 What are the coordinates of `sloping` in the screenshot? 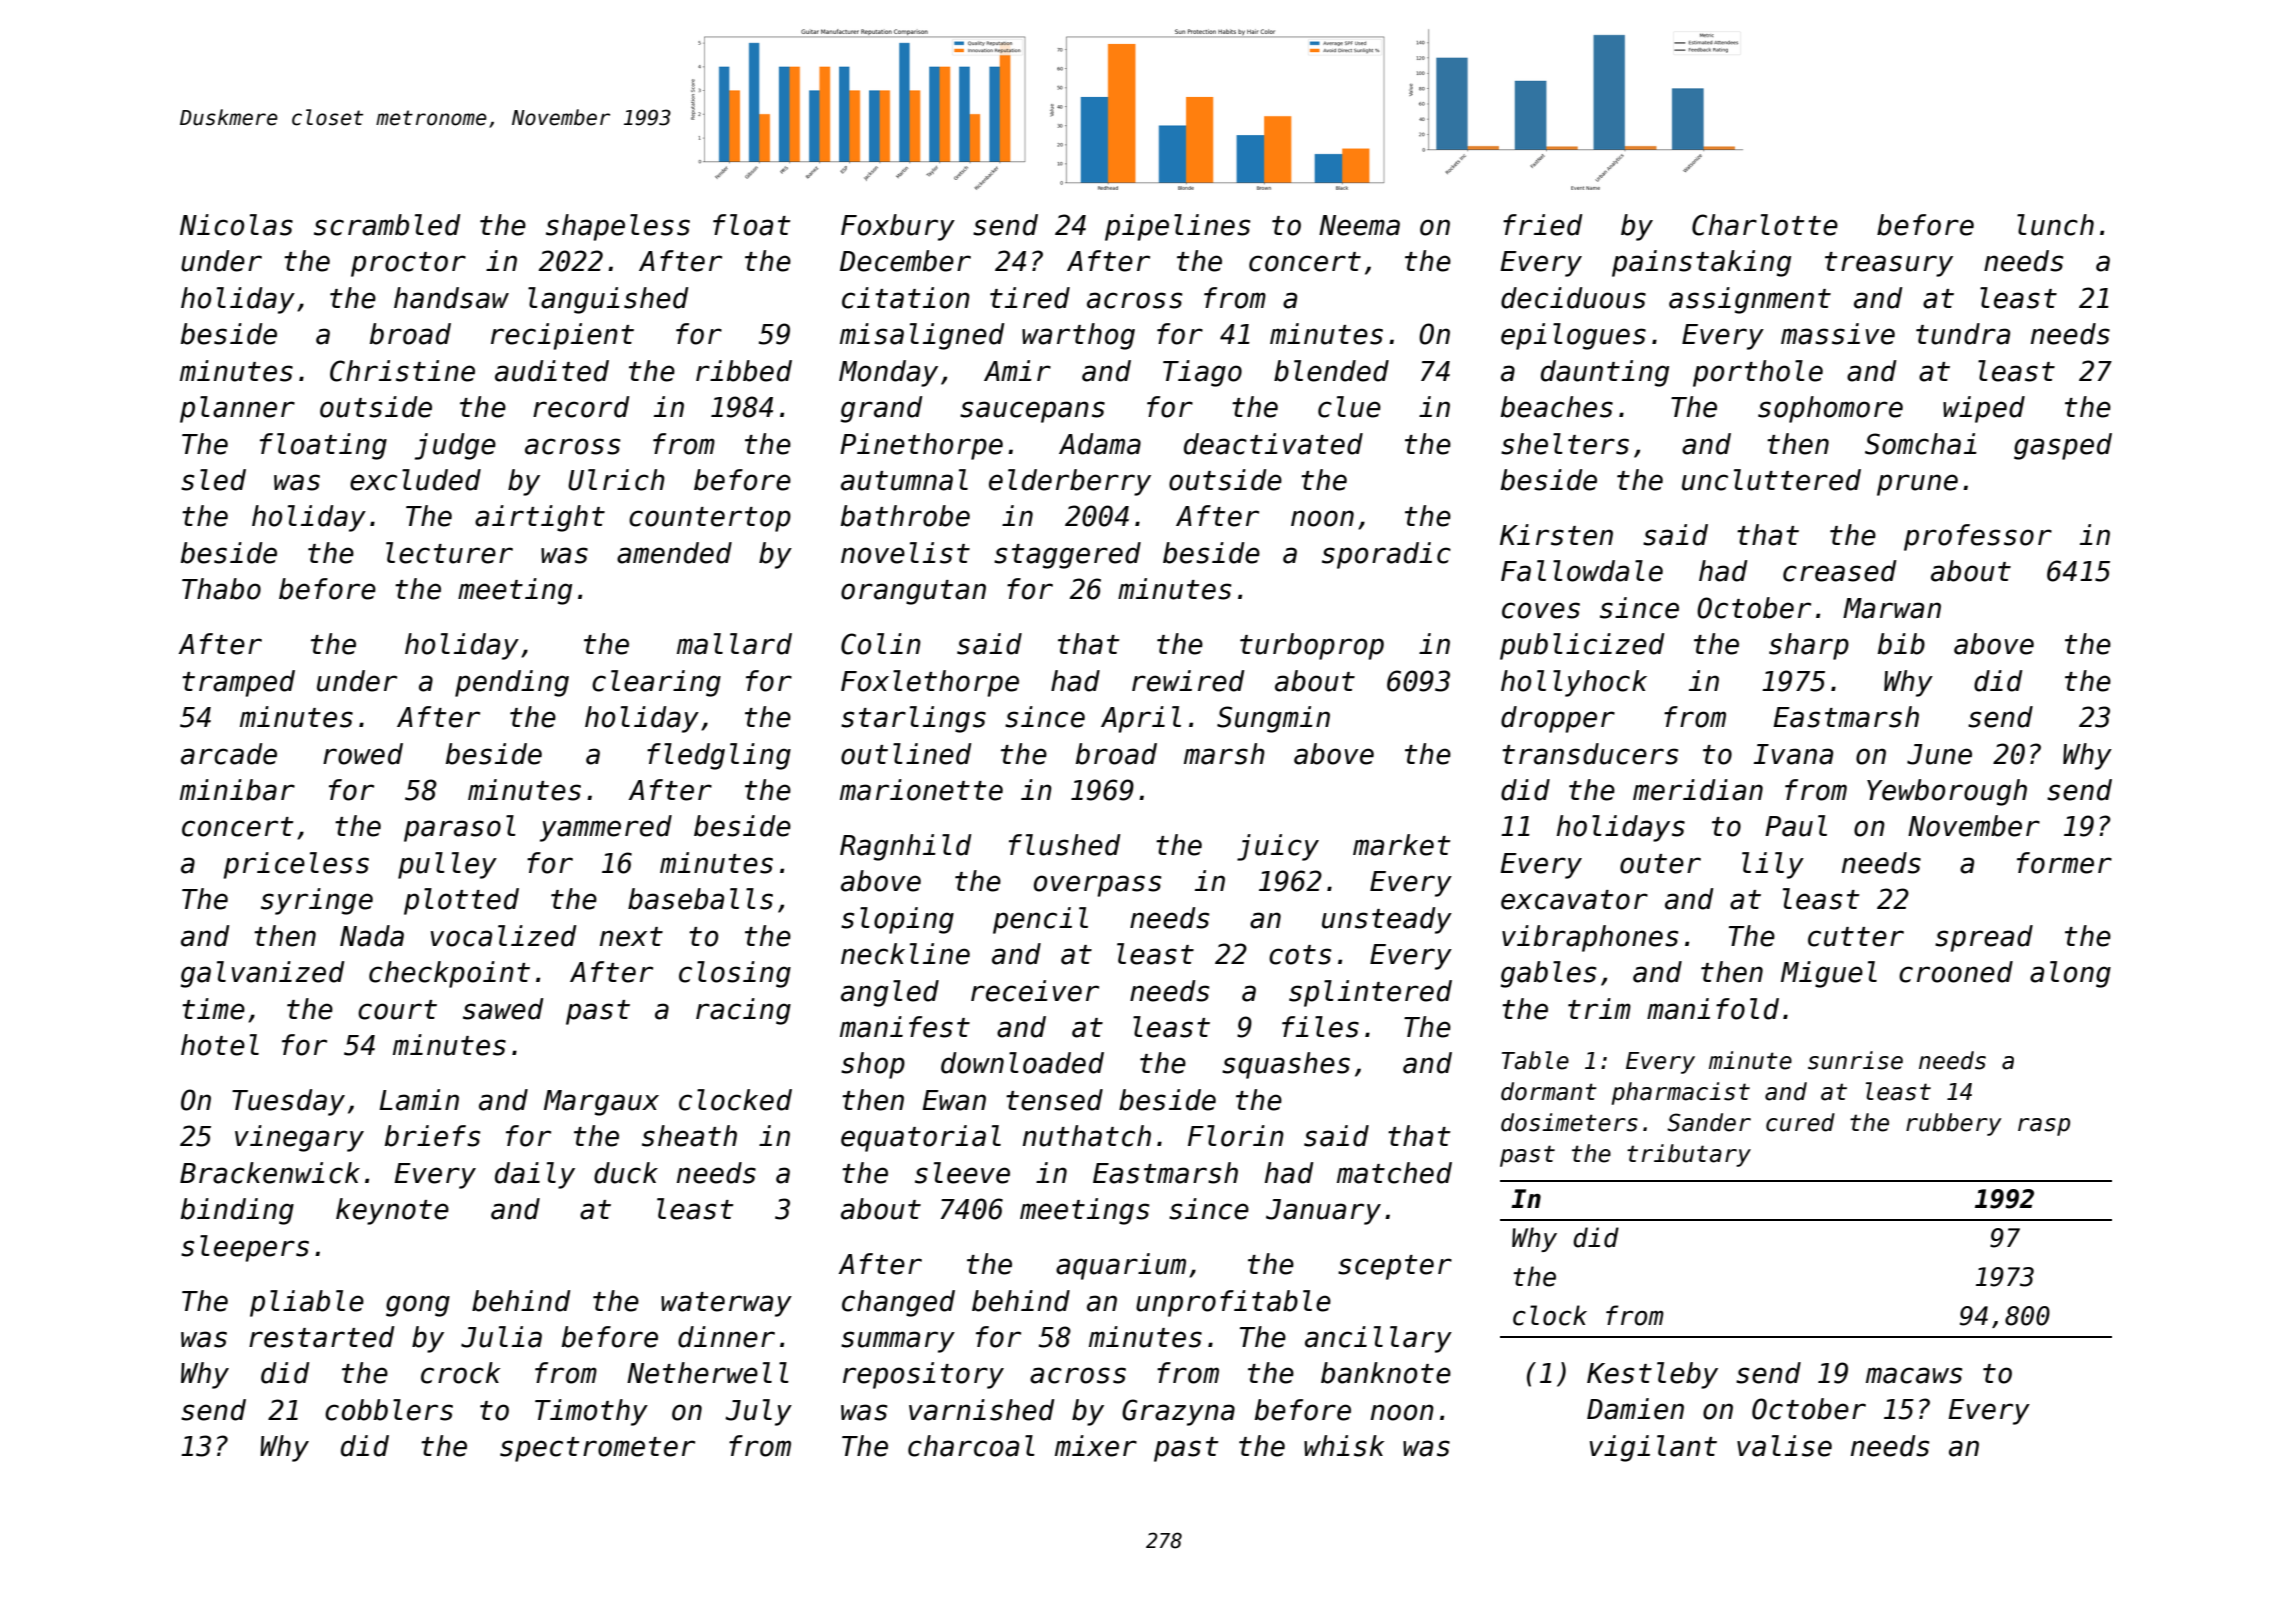 It's located at (897, 920).
